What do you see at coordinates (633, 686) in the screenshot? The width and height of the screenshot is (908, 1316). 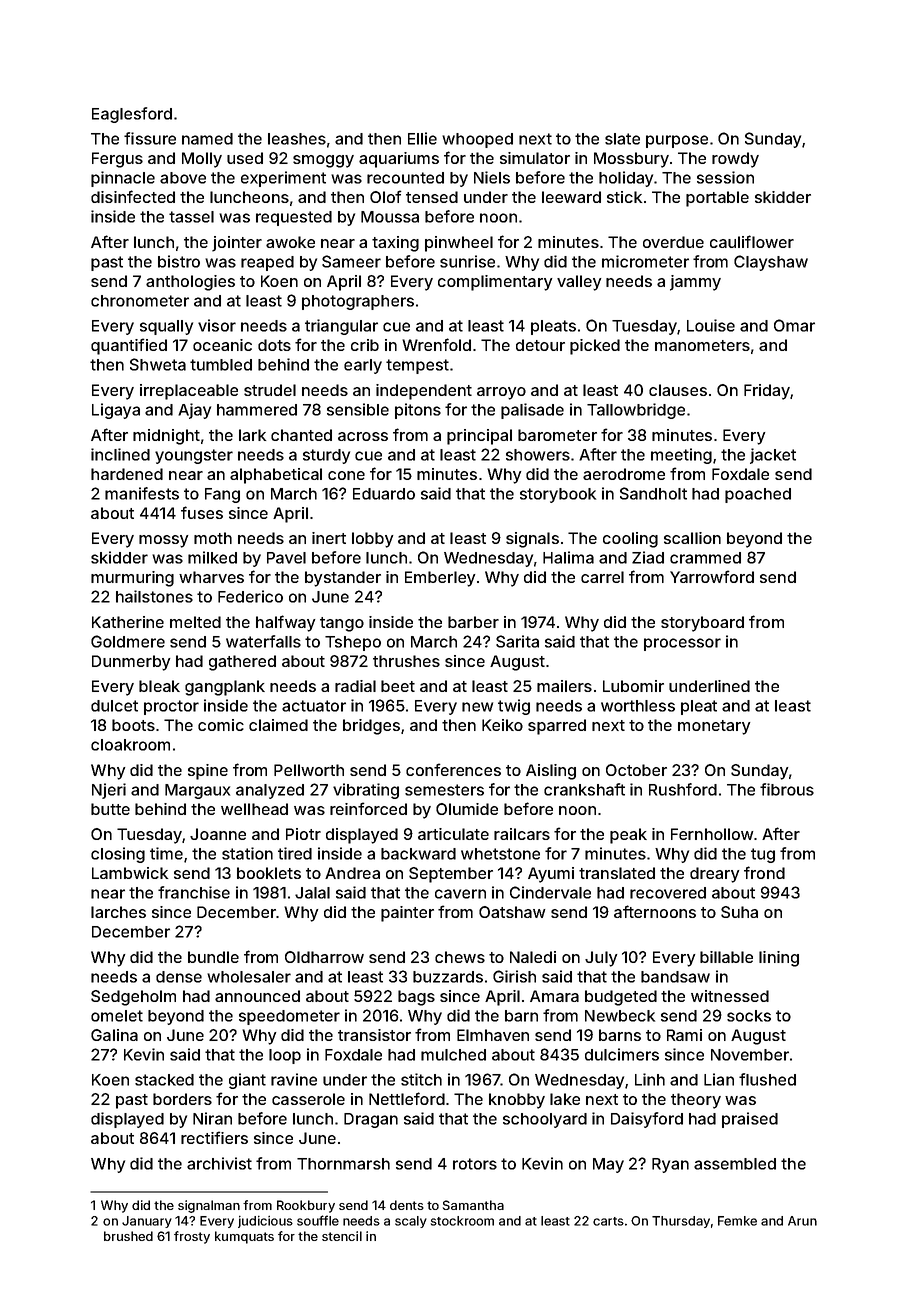 I see `Lubomir` at bounding box center [633, 686].
